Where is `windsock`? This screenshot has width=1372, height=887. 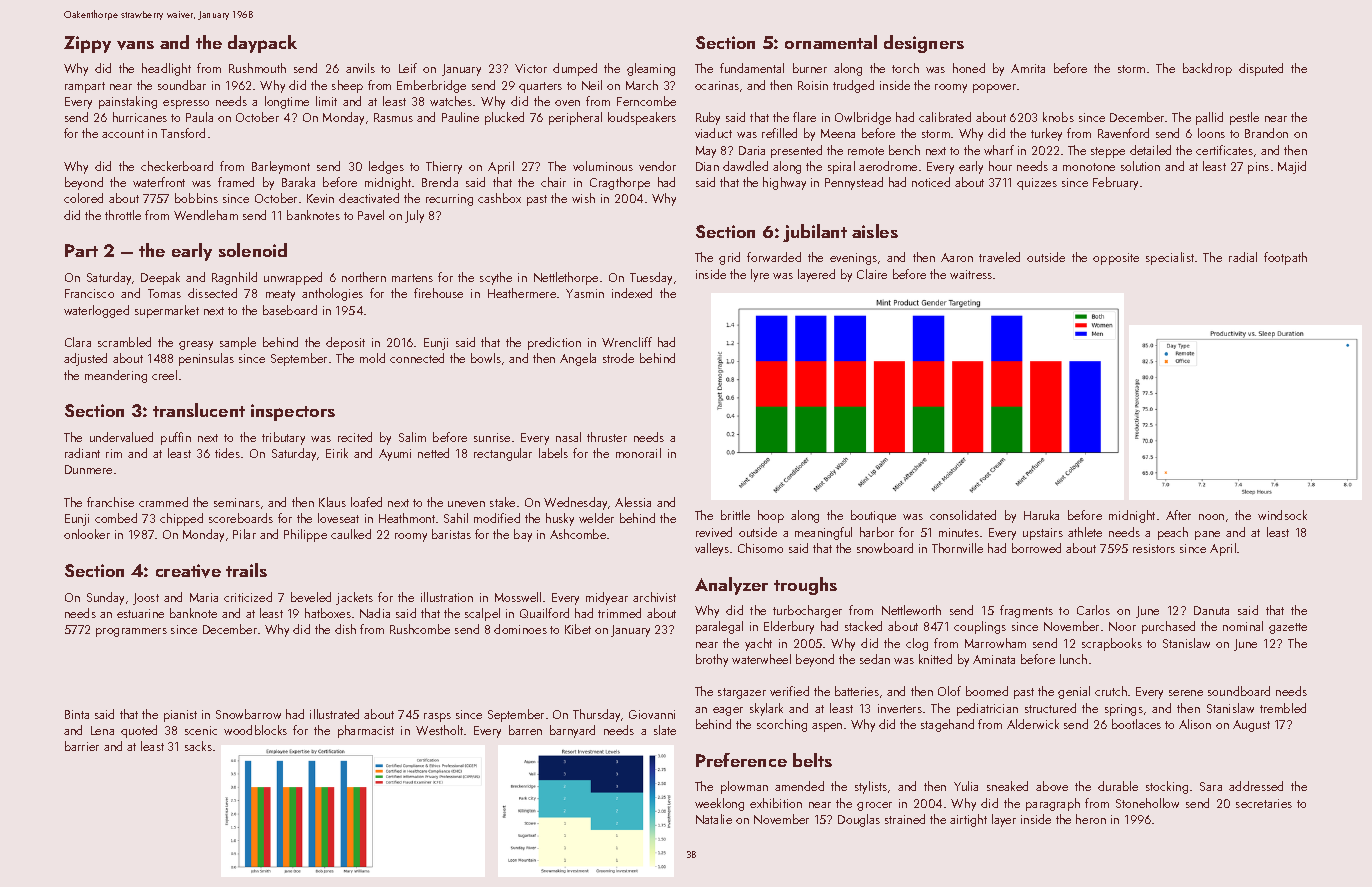
windsock is located at coordinates (1282, 515).
